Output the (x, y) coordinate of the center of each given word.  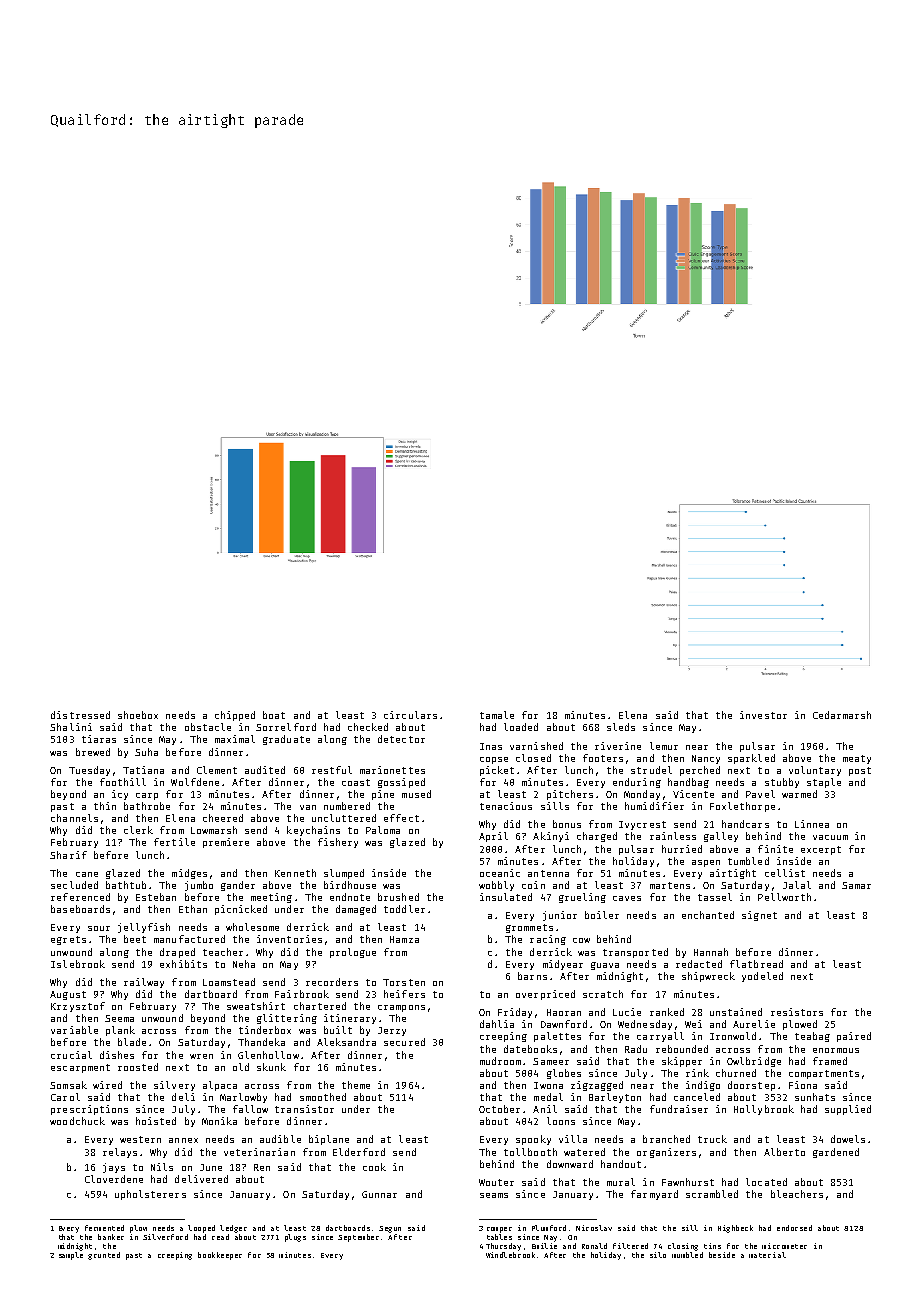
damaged (356, 910)
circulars (410, 715)
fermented (104, 1228)
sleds (621, 727)
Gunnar (379, 1194)
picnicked (241, 910)
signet (759, 916)
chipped (235, 716)
